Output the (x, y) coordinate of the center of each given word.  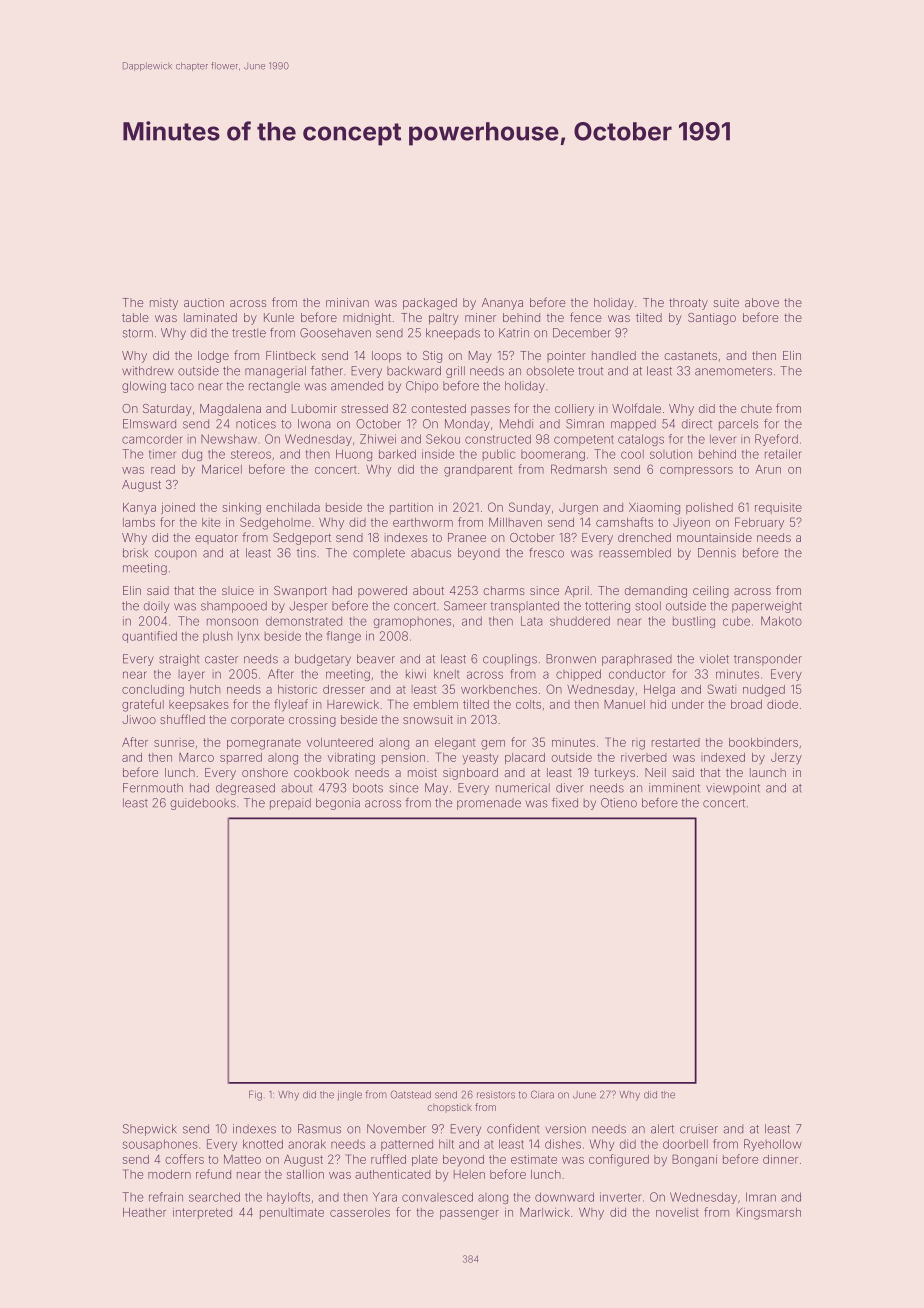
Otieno (619, 803)
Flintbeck (291, 355)
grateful (143, 705)
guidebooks (203, 804)
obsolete (550, 371)
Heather (144, 1212)
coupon (176, 555)
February (759, 523)
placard (525, 758)
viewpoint (733, 788)
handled (614, 355)
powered (382, 591)
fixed (565, 803)
